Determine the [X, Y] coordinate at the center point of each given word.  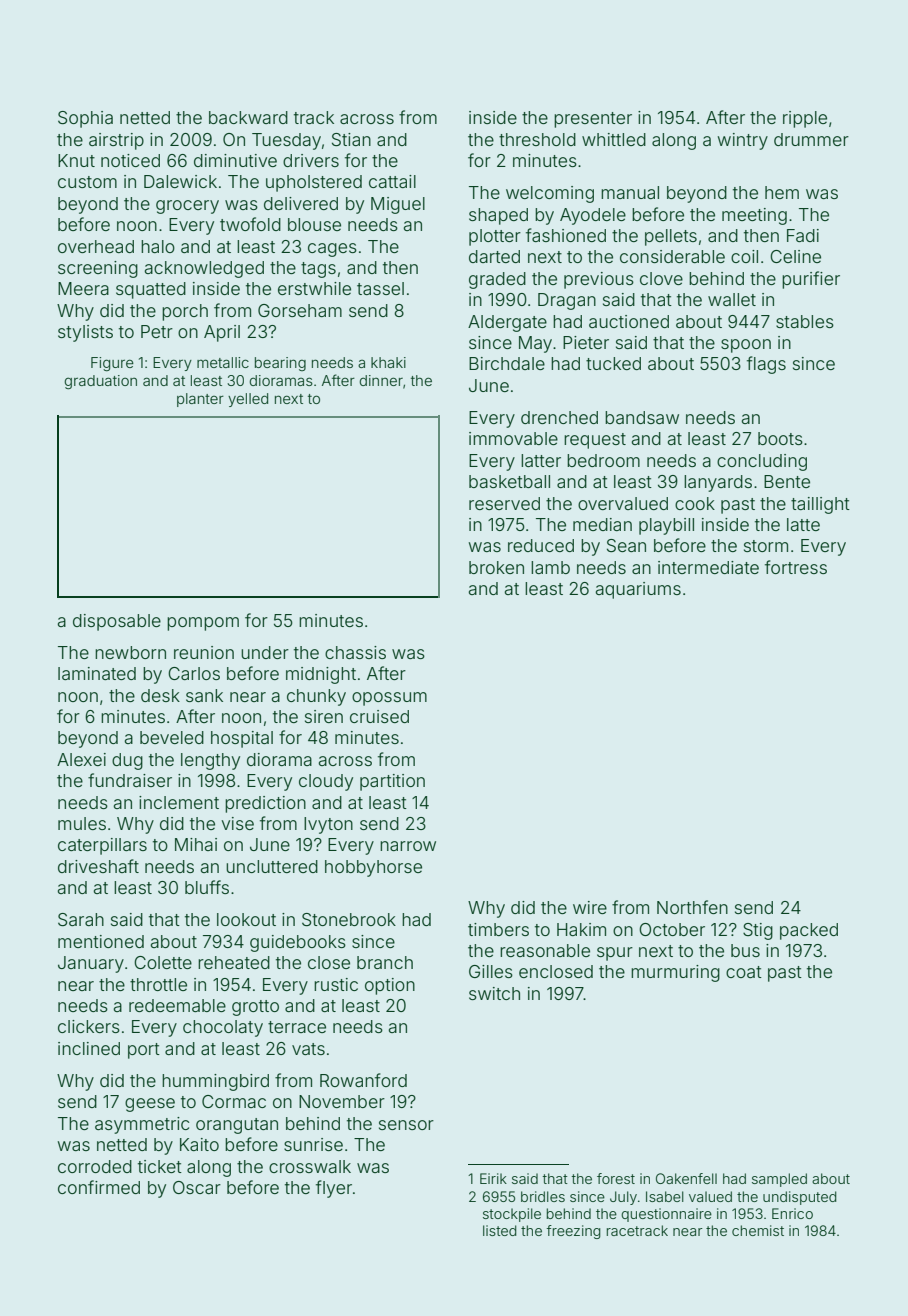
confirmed [99, 1187]
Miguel [398, 205]
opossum [389, 699]
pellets [671, 237]
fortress [796, 567]
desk [160, 695]
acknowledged [204, 269]
